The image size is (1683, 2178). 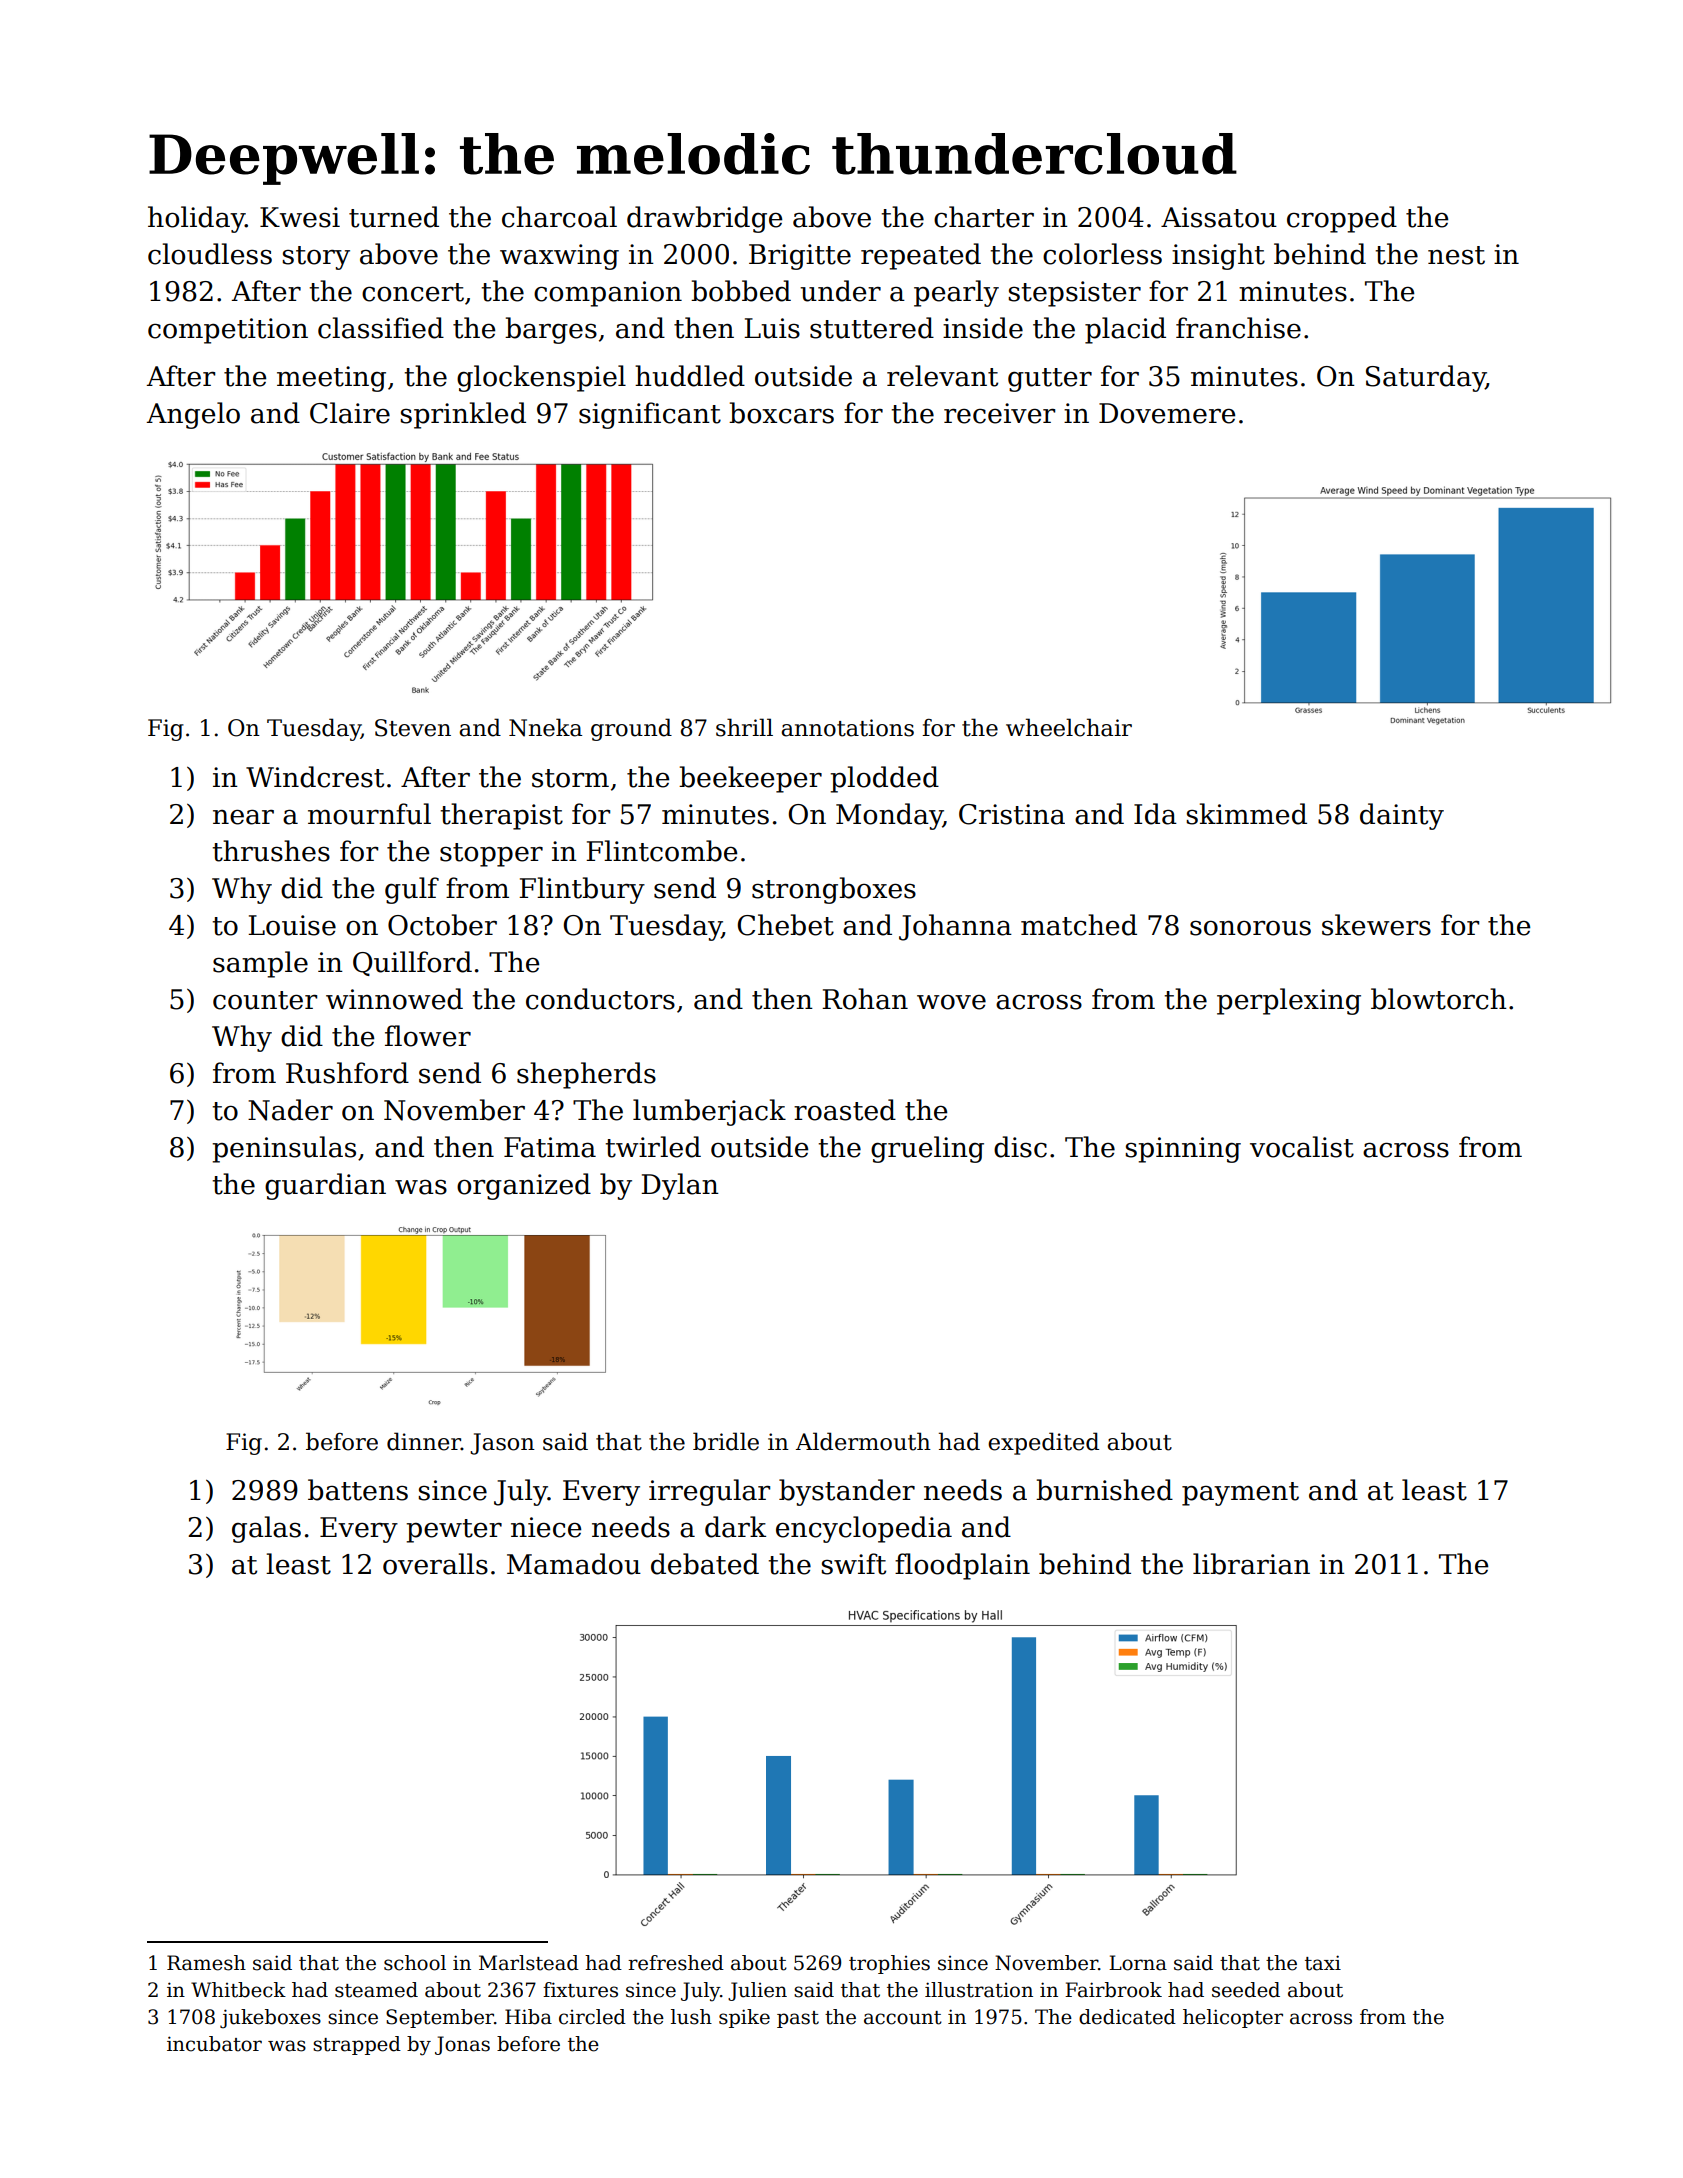 What do you see at coordinates (704, 219) in the screenshot?
I see `drawbridge` at bounding box center [704, 219].
